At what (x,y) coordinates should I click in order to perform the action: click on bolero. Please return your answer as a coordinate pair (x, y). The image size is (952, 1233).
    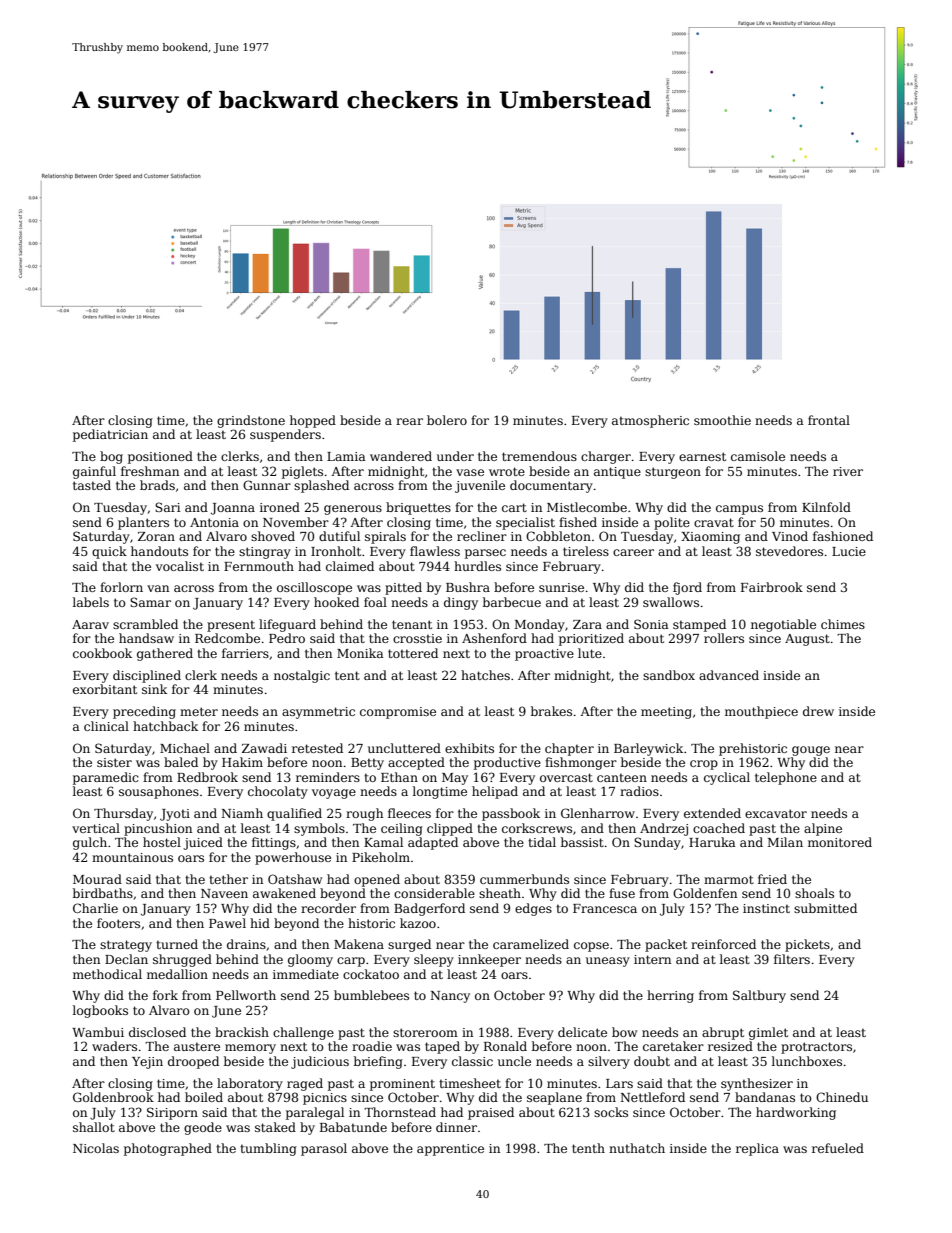
    Looking at the image, I should click on (447, 420).
